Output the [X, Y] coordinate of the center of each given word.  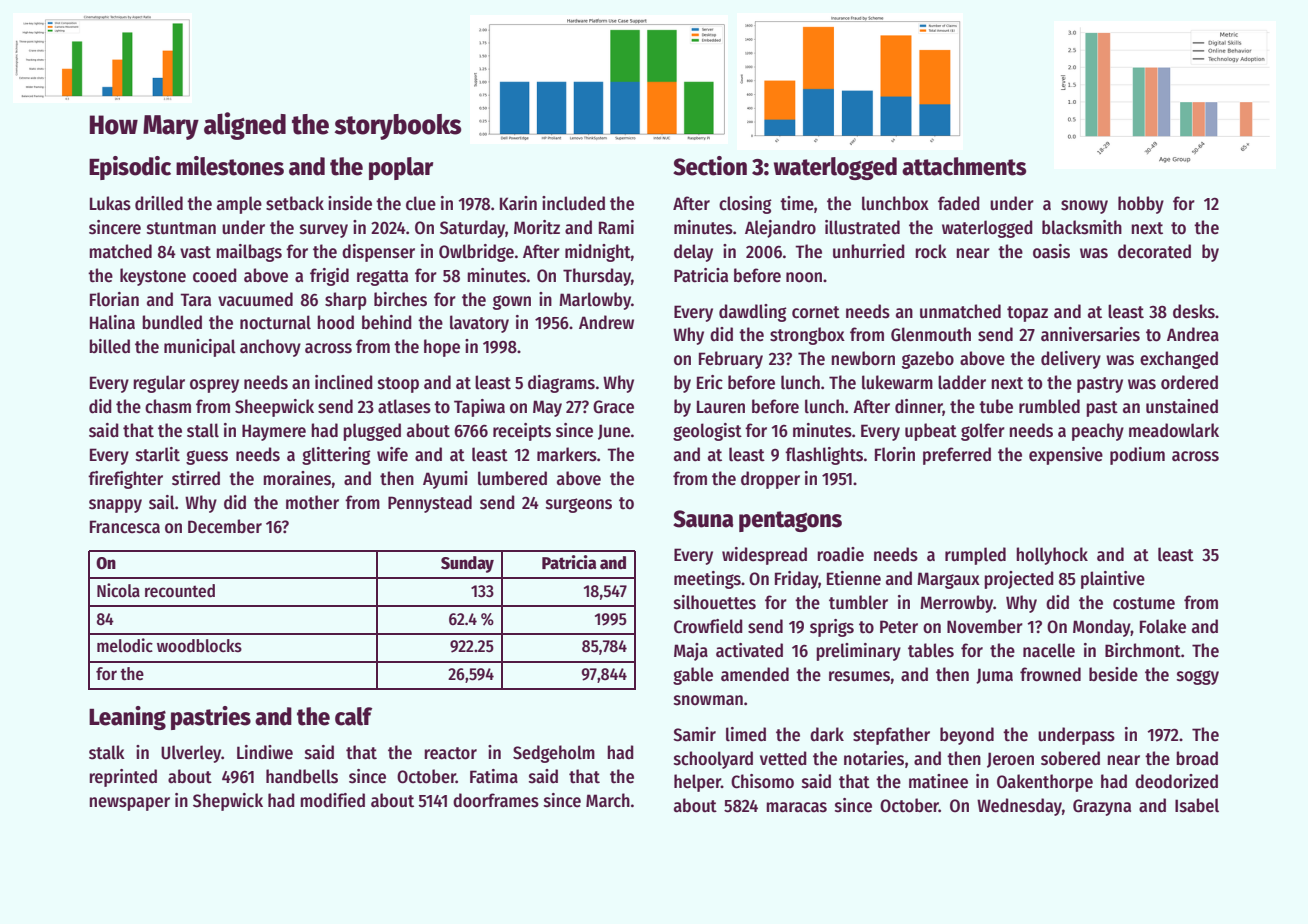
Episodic [130, 168]
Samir [694, 734]
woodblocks [199, 646]
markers [567, 454]
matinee [938, 781]
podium [1137, 456]
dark [827, 734]
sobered [1070, 758]
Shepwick [228, 802]
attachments [964, 166]
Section [710, 166]
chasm [168, 406]
